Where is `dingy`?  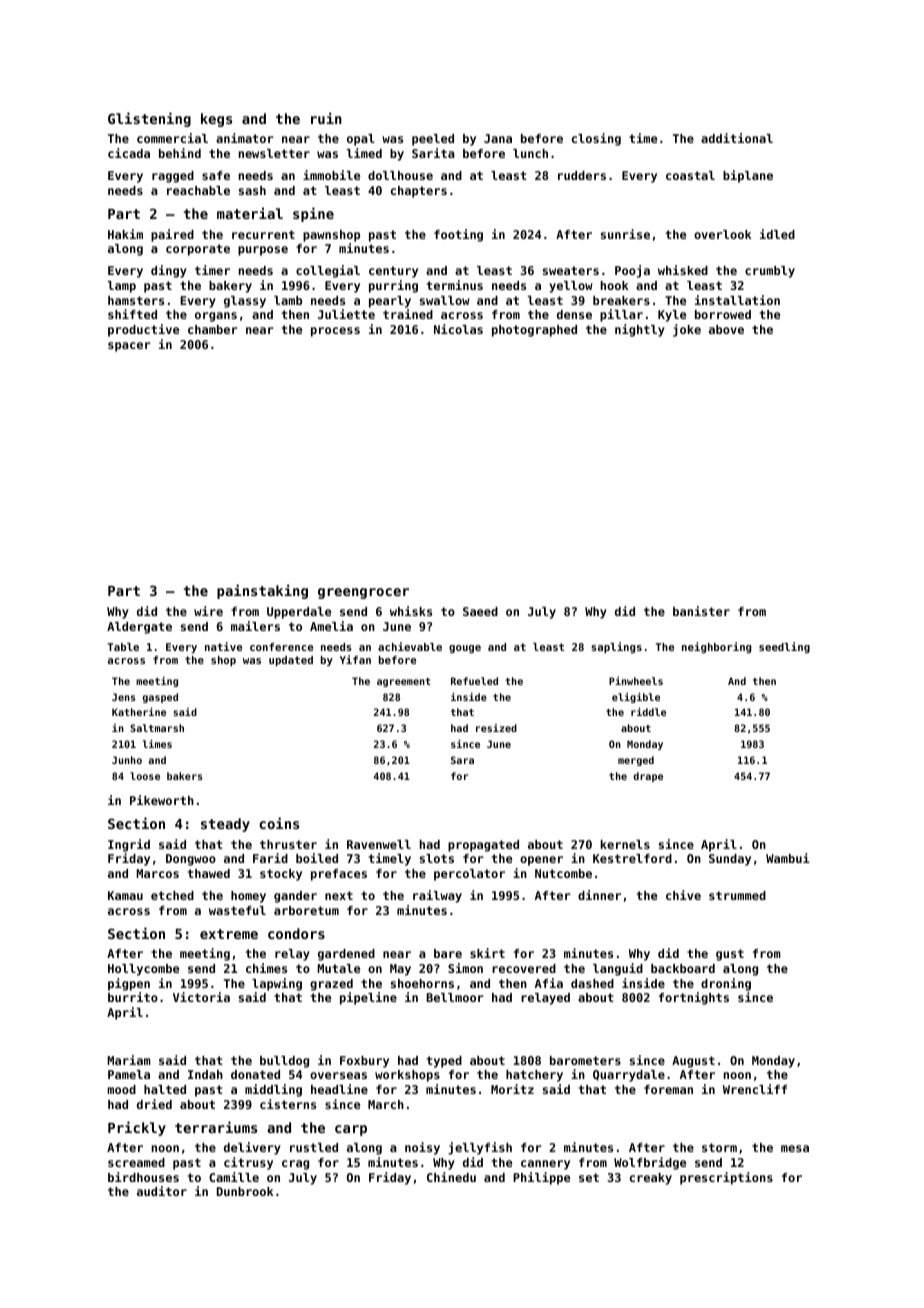 dingy is located at coordinates (169, 271).
